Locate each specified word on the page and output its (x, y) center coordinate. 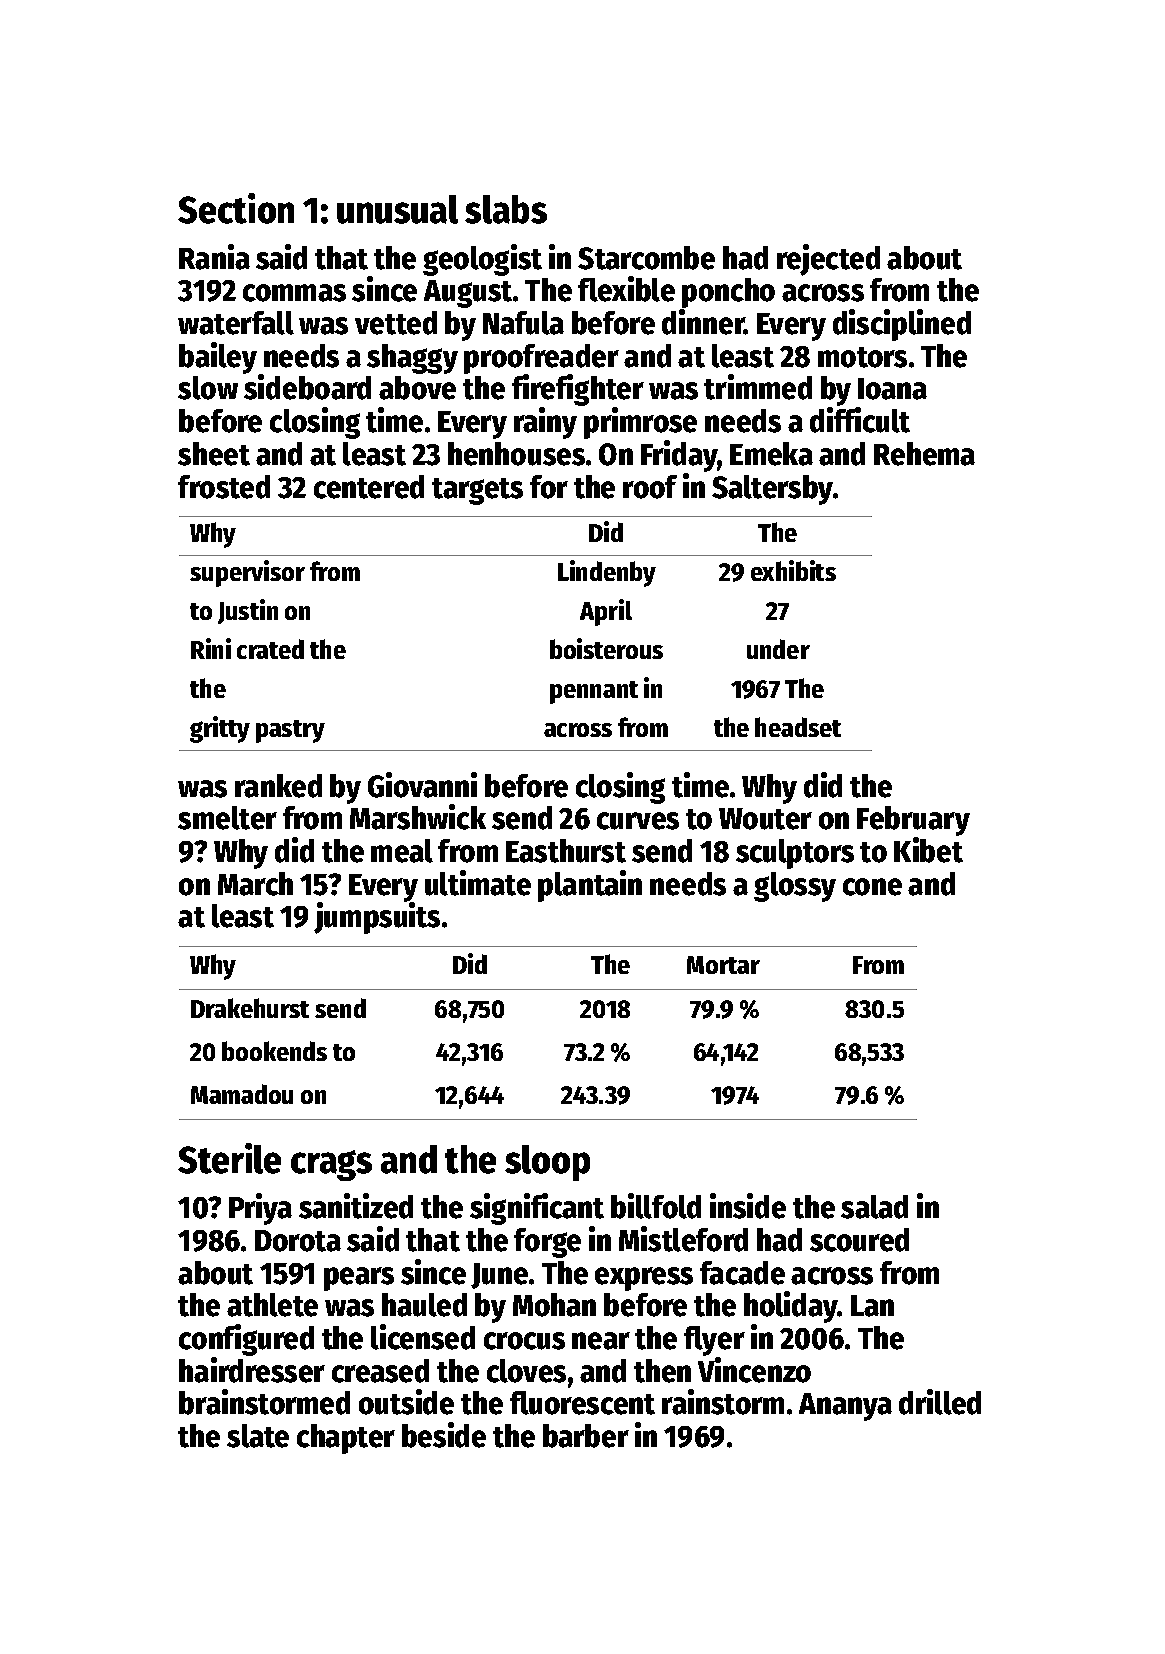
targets (477, 491)
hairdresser (252, 1370)
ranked (278, 786)
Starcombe (646, 258)
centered (369, 487)
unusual (397, 209)
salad (874, 1207)
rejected (828, 260)
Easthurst (566, 851)
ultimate (478, 883)
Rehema (924, 454)
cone (872, 887)
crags (331, 1165)
